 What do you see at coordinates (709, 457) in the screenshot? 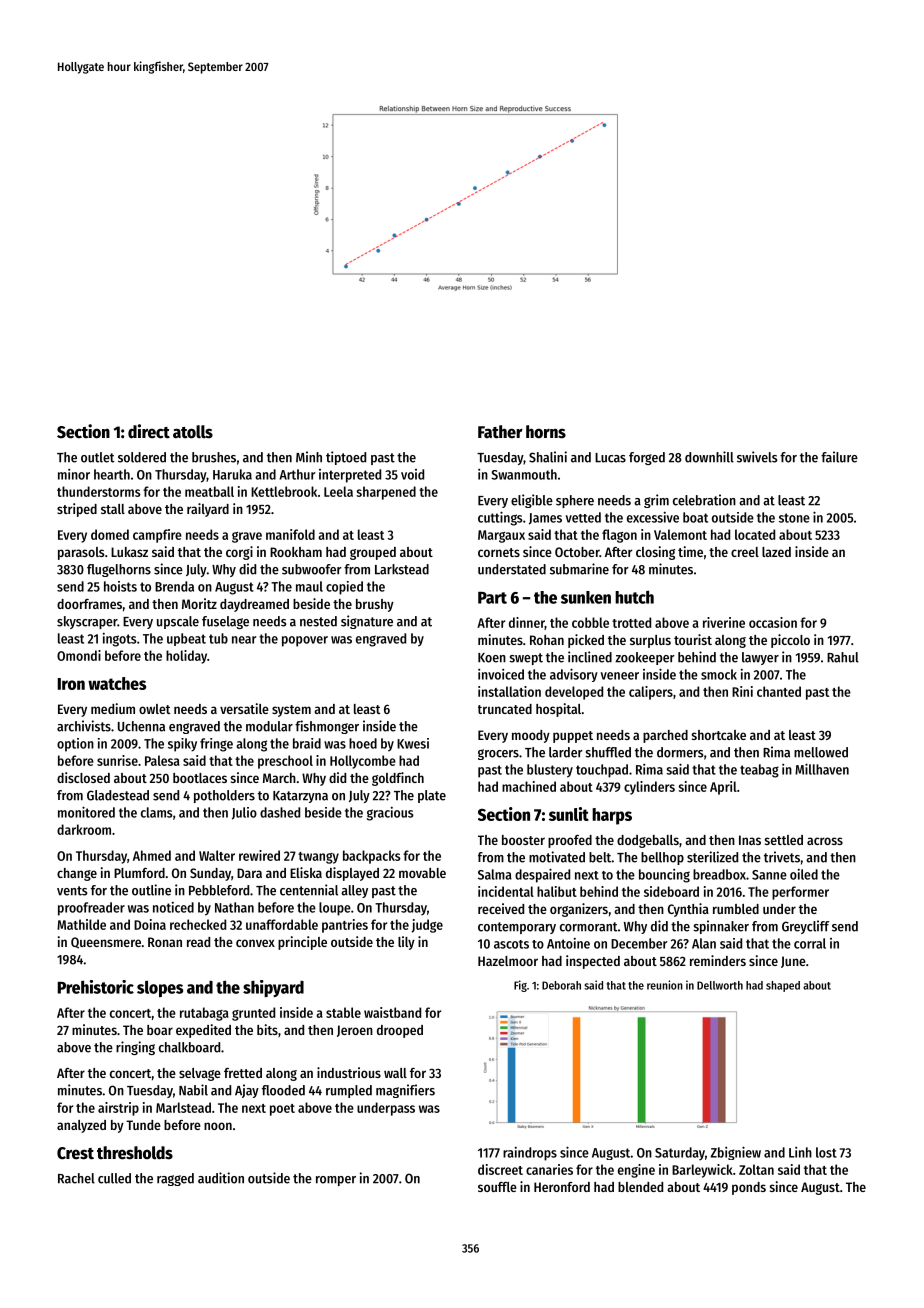
I see `downhill` at bounding box center [709, 457].
